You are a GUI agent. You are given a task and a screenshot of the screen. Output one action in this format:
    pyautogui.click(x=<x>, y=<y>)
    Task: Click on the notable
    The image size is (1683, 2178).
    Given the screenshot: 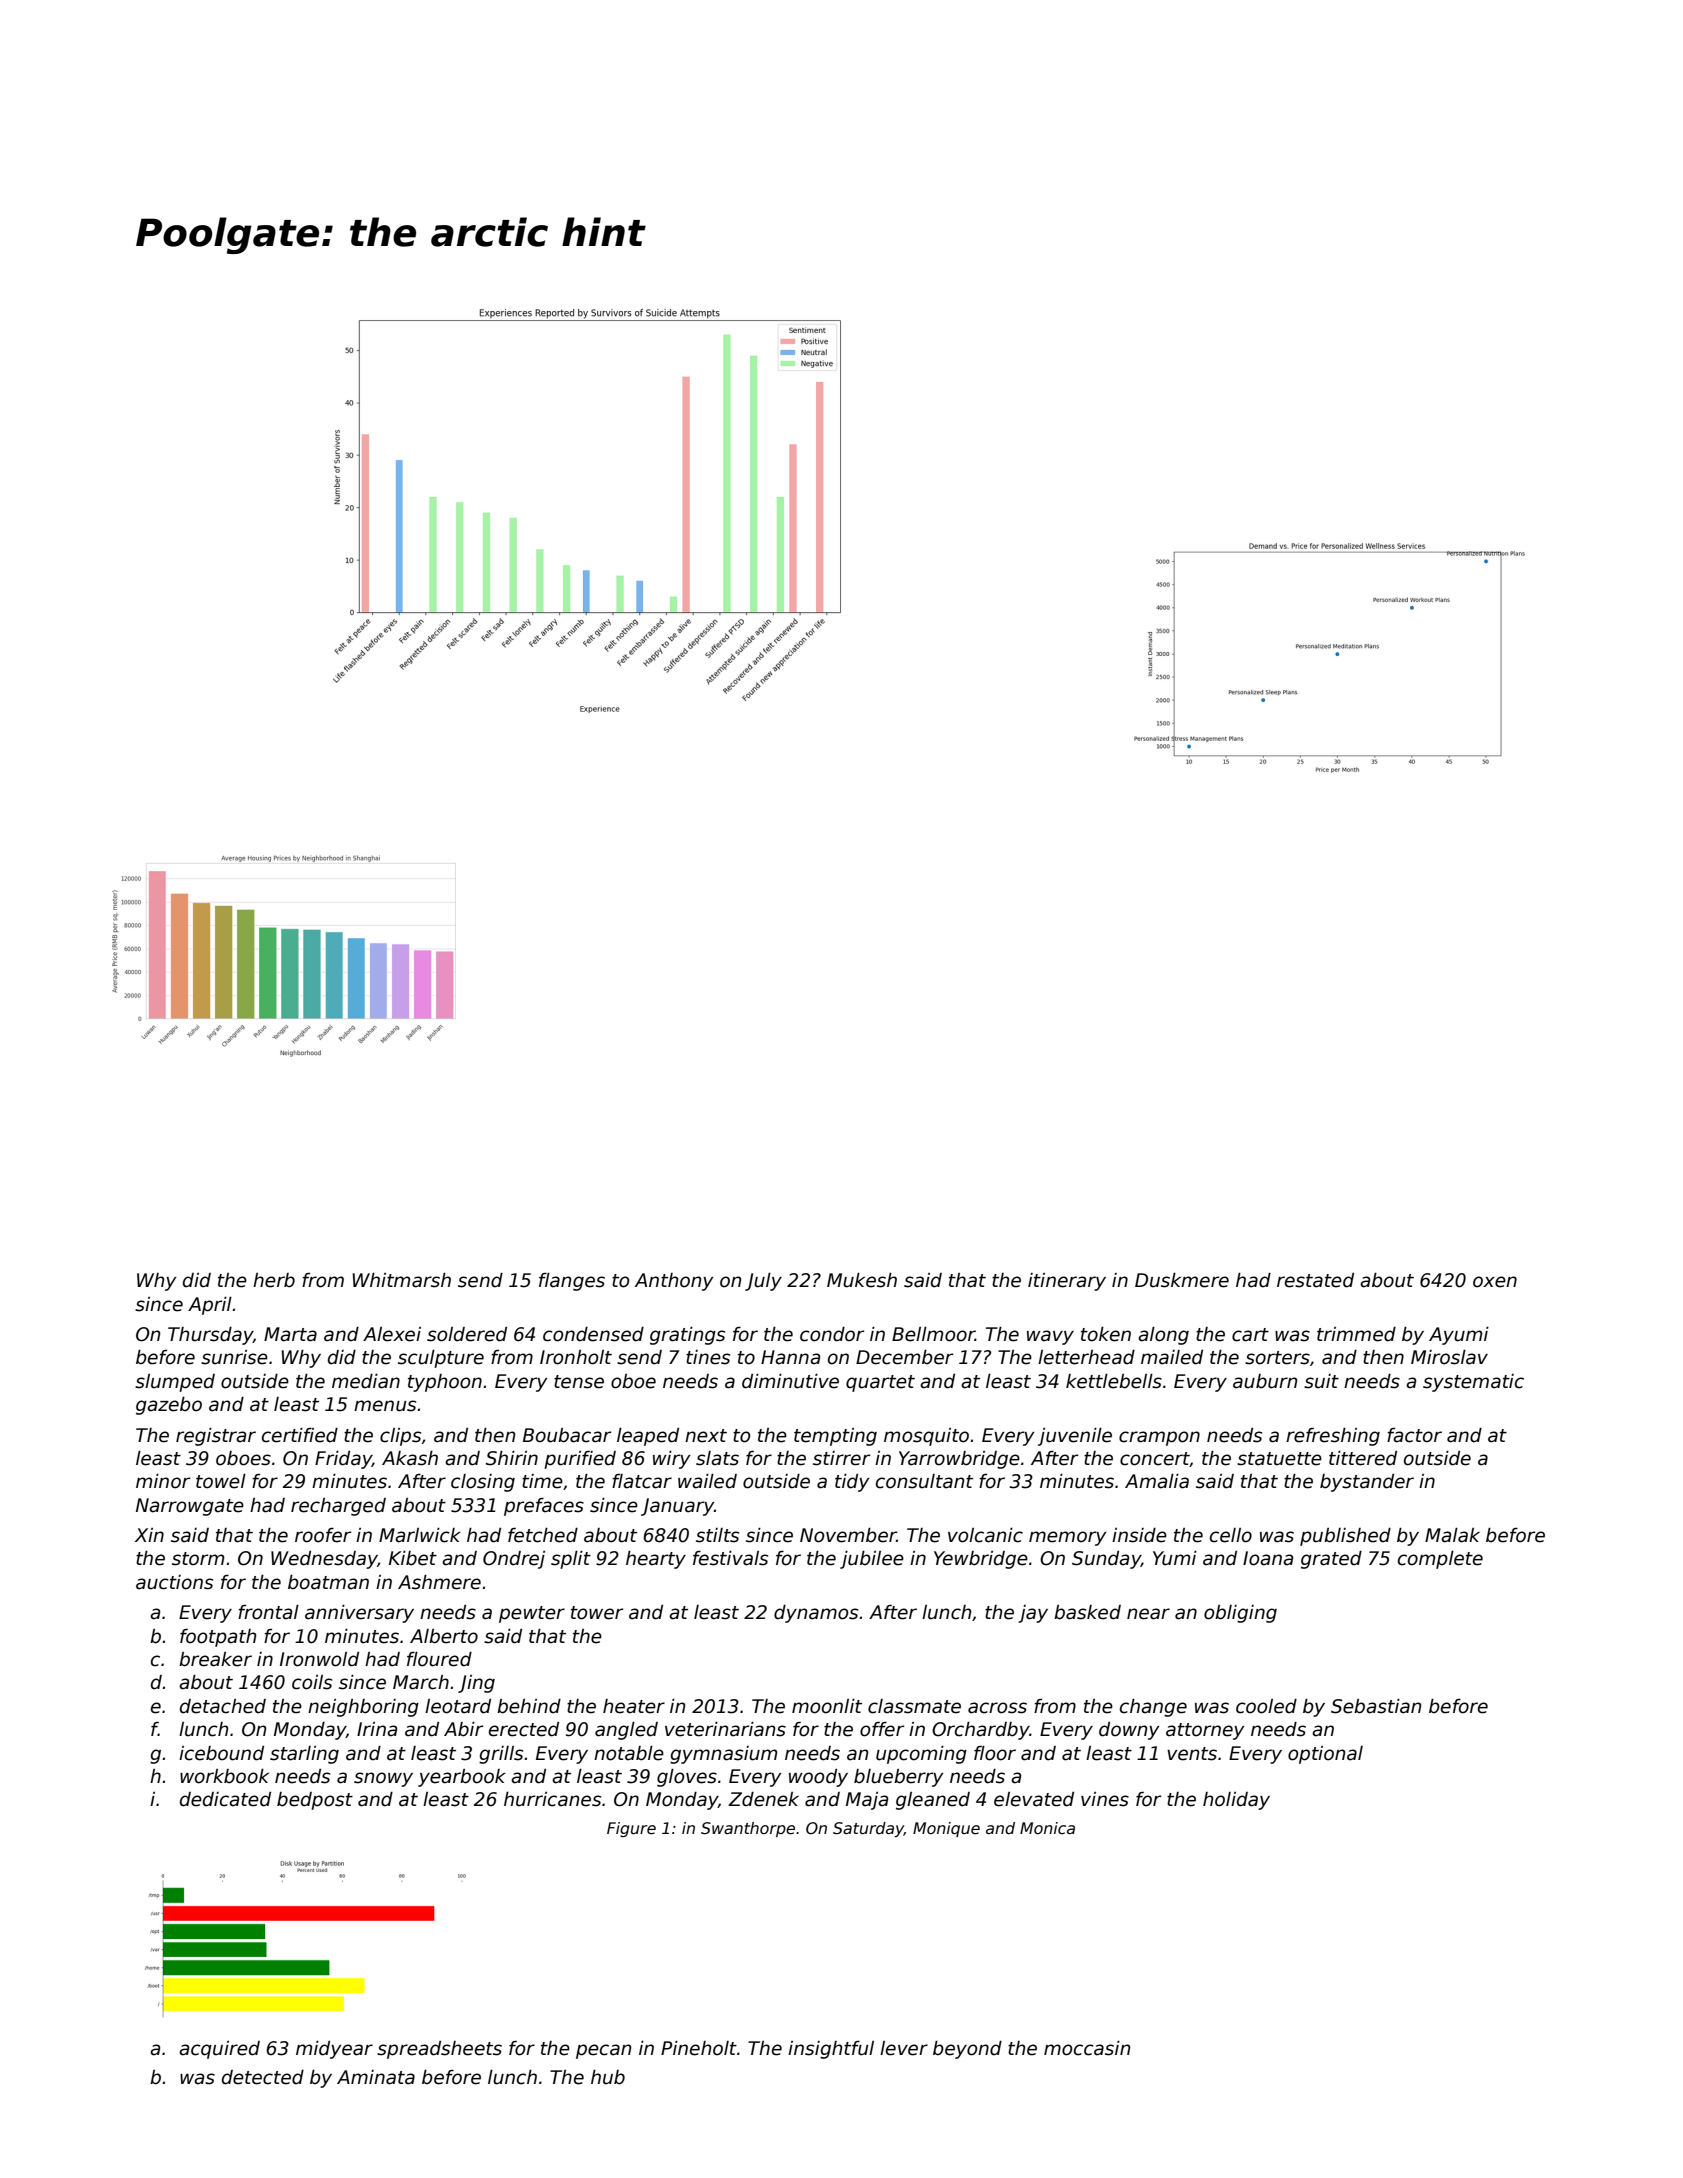 What is the action you would take?
    pyautogui.click(x=629, y=1753)
